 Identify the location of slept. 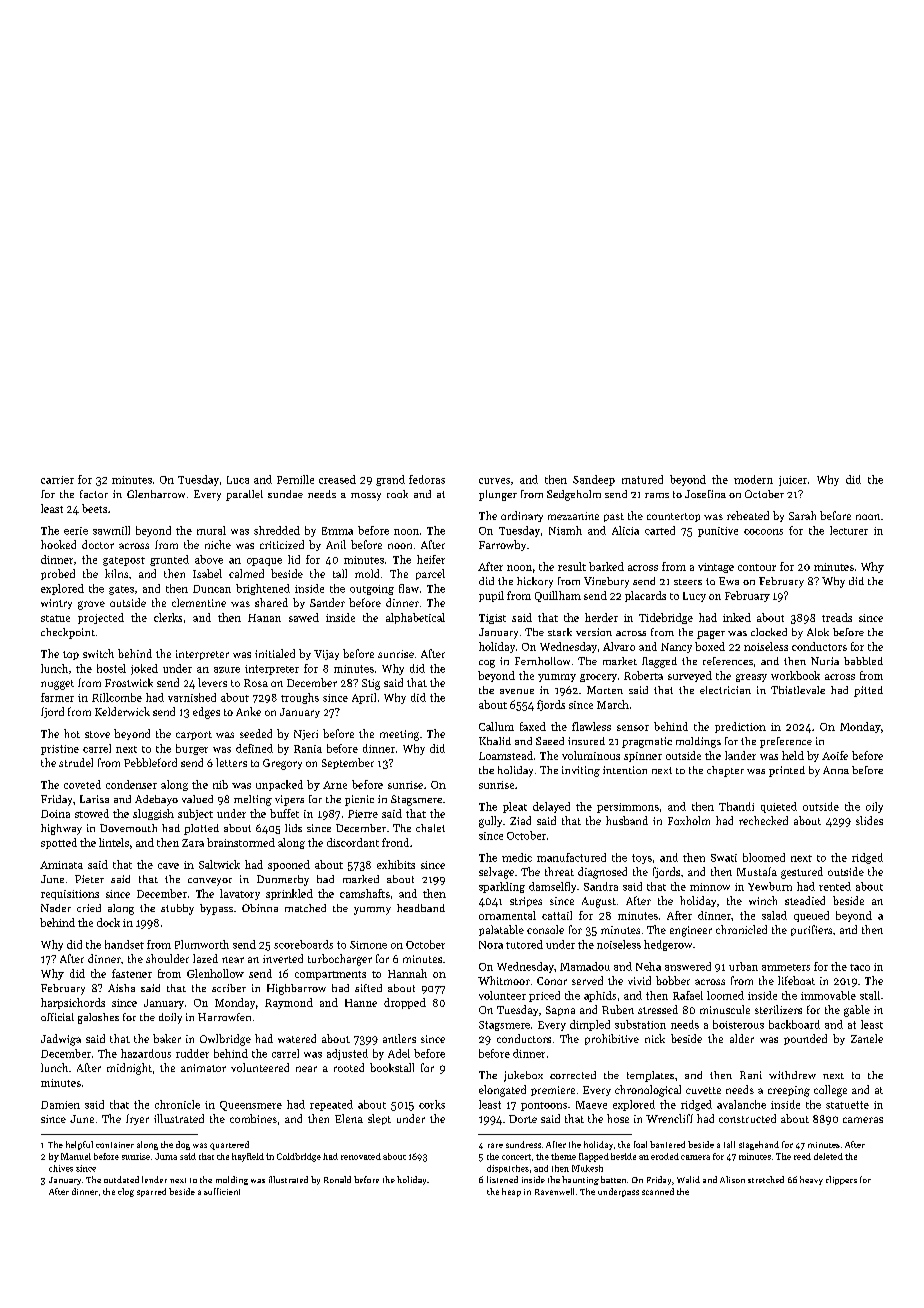
(379, 1119).
